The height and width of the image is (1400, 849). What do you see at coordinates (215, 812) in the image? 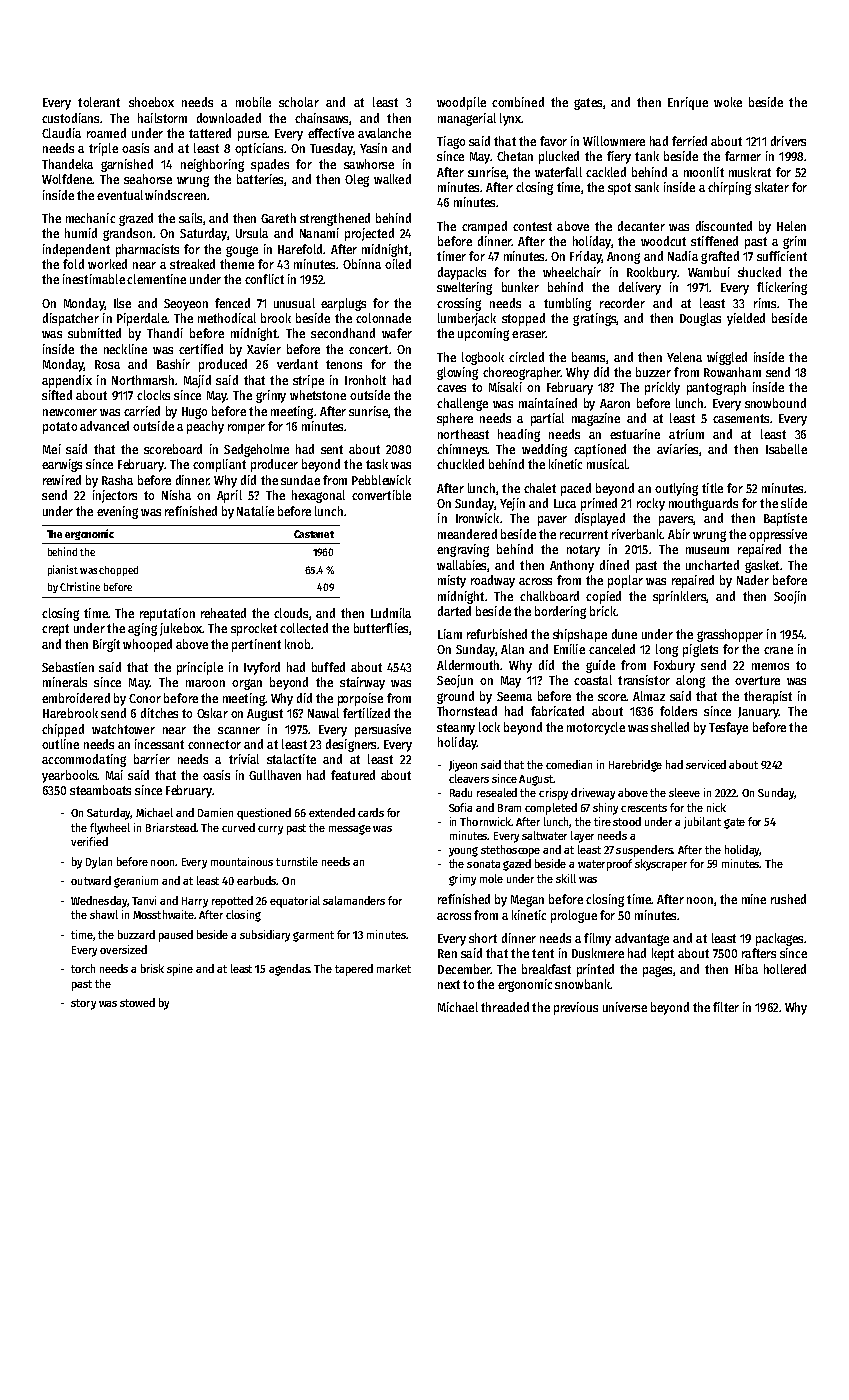
I see `Damien` at bounding box center [215, 812].
